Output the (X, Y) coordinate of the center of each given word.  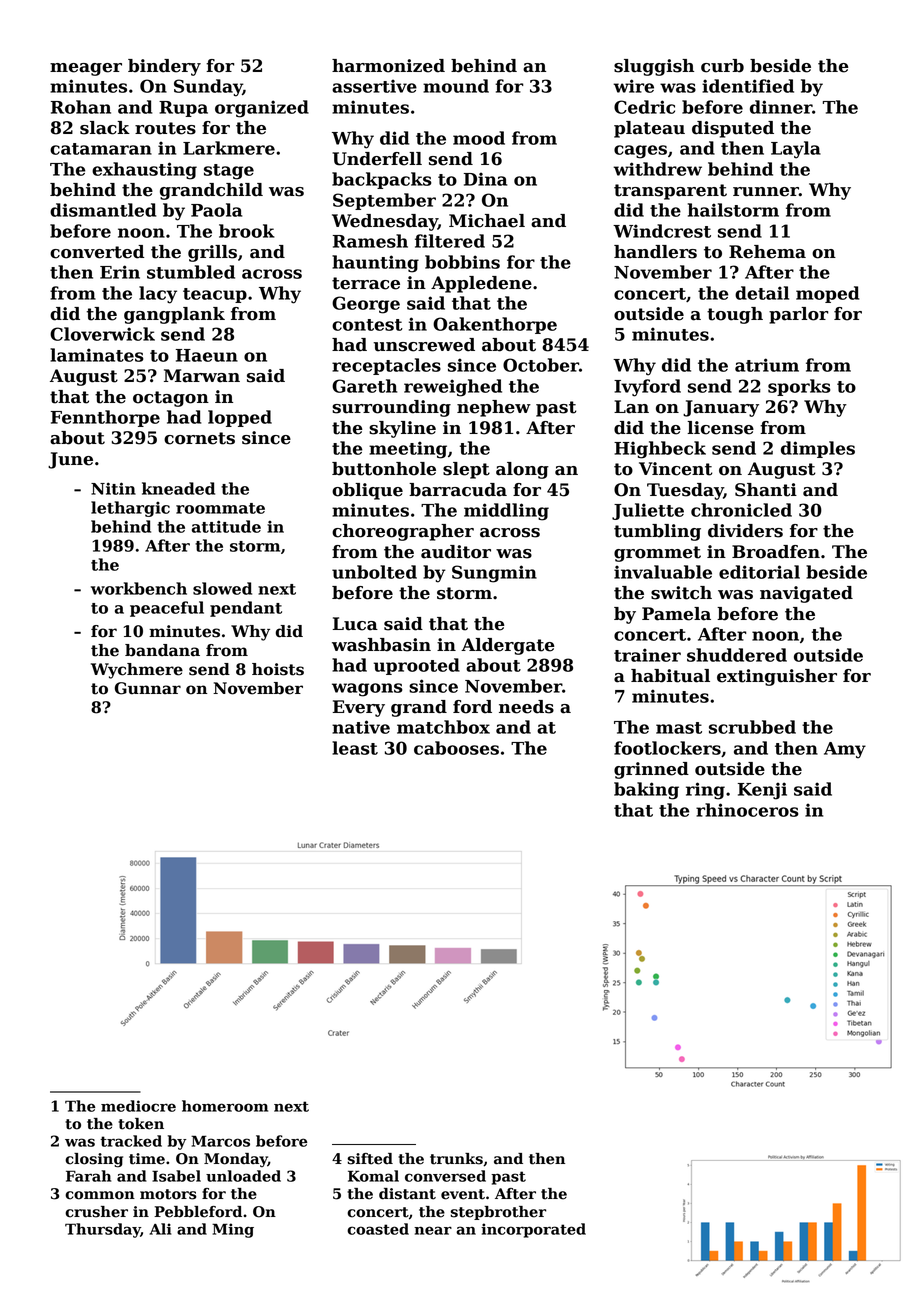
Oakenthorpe (495, 325)
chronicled (741, 510)
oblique (367, 491)
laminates (97, 355)
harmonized (388, 66)
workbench (139, 588)
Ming (233, 1230)
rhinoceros (747, 810)
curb (722, 66)
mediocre (138, 1106)
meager (86, 69)
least (355, 748)
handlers (655, 252)
